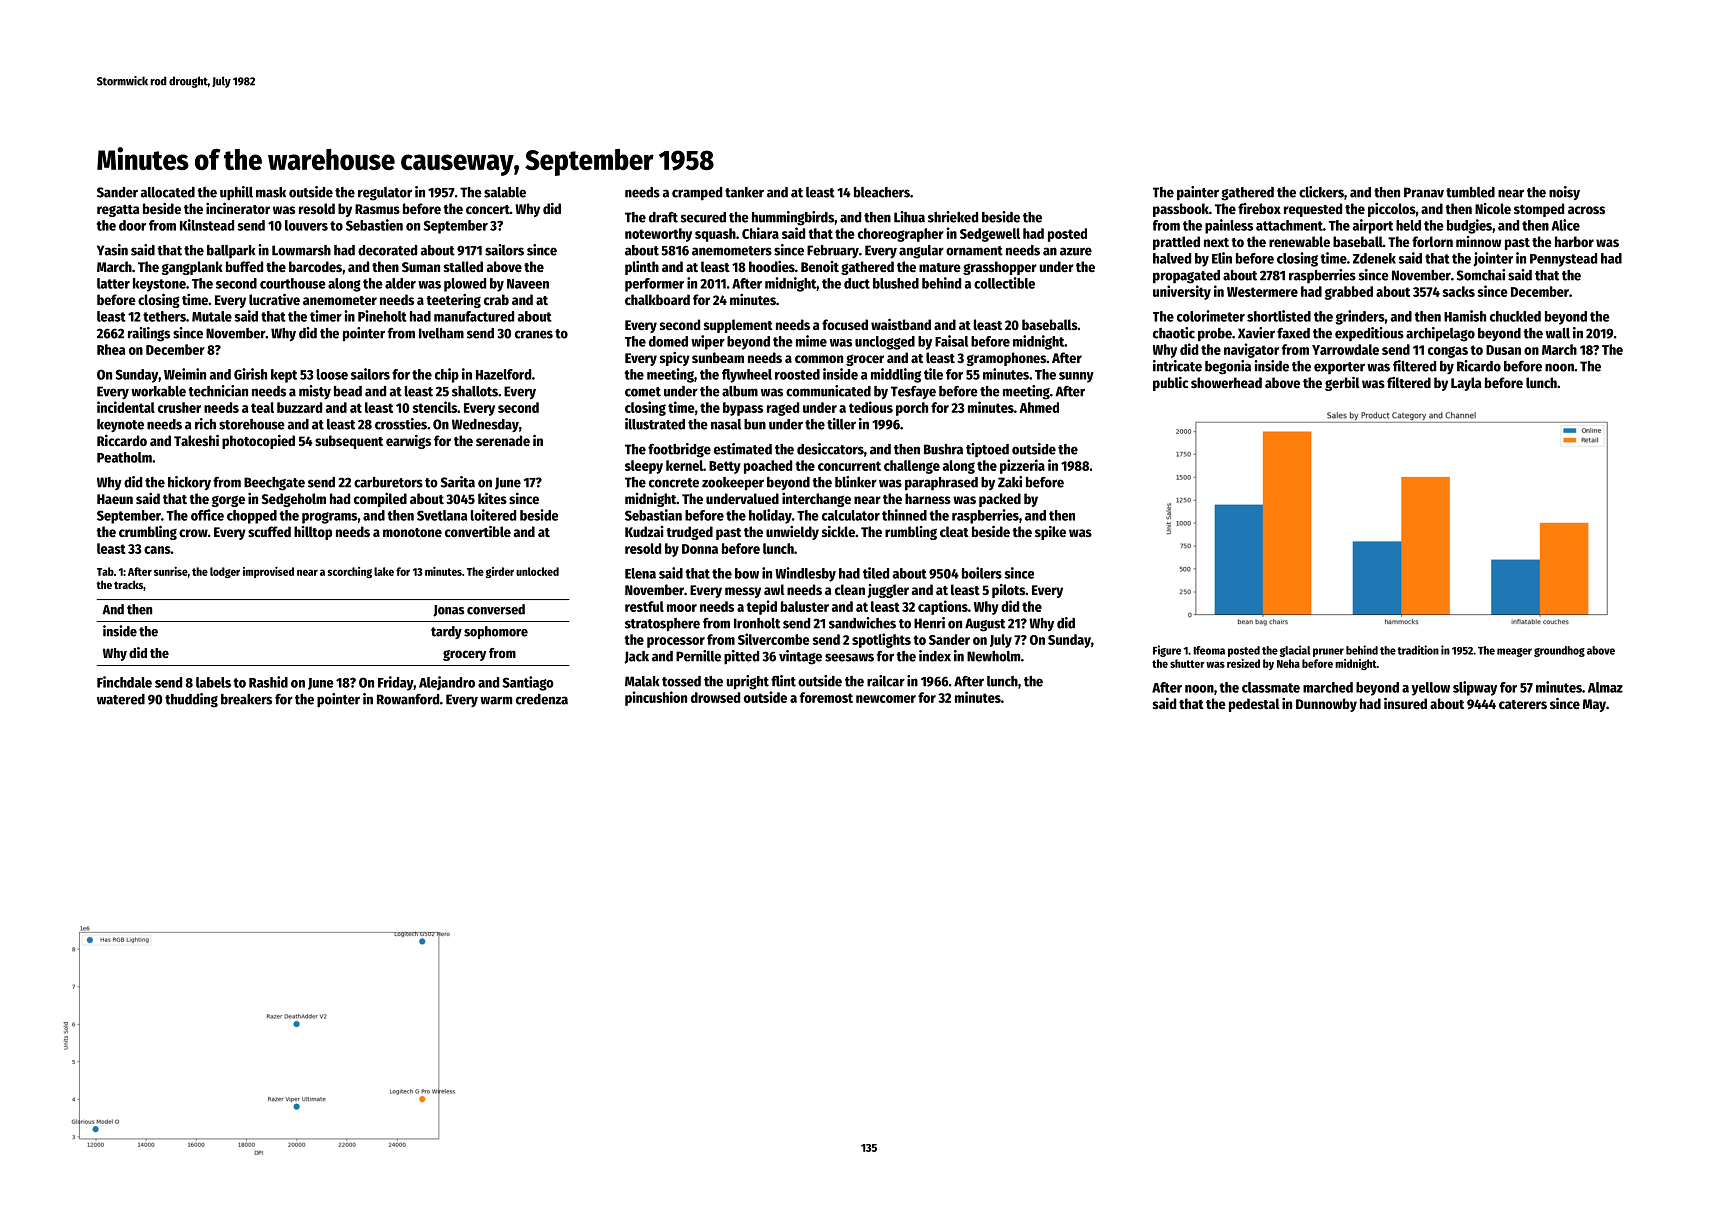 The width and height of the page is (1722, 1218). Describe the element at coordinates (1564, 193) in the page. I see `noisy` at that location.
